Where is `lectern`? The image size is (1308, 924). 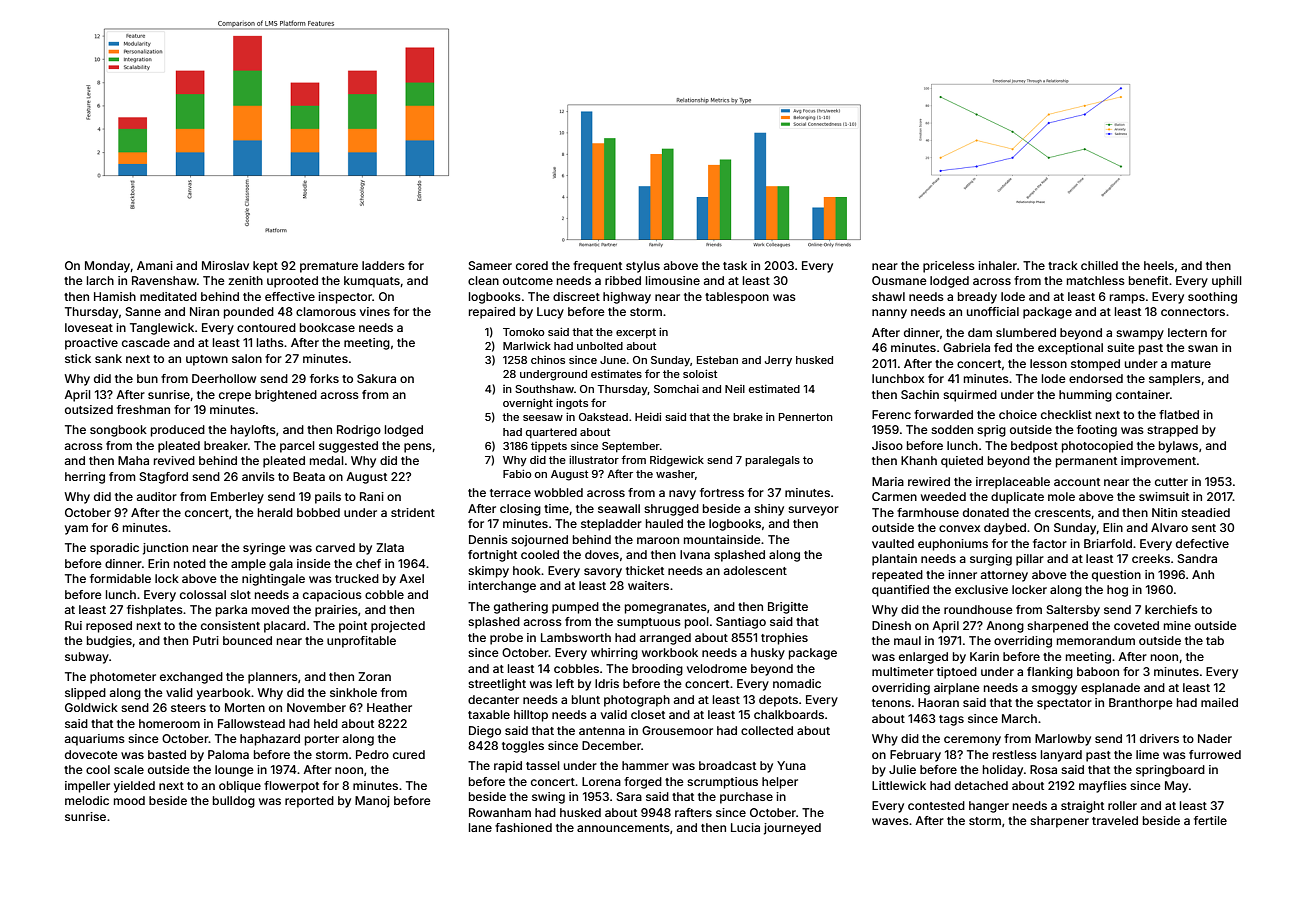 lectern is located at coordinates (1187, 332).
